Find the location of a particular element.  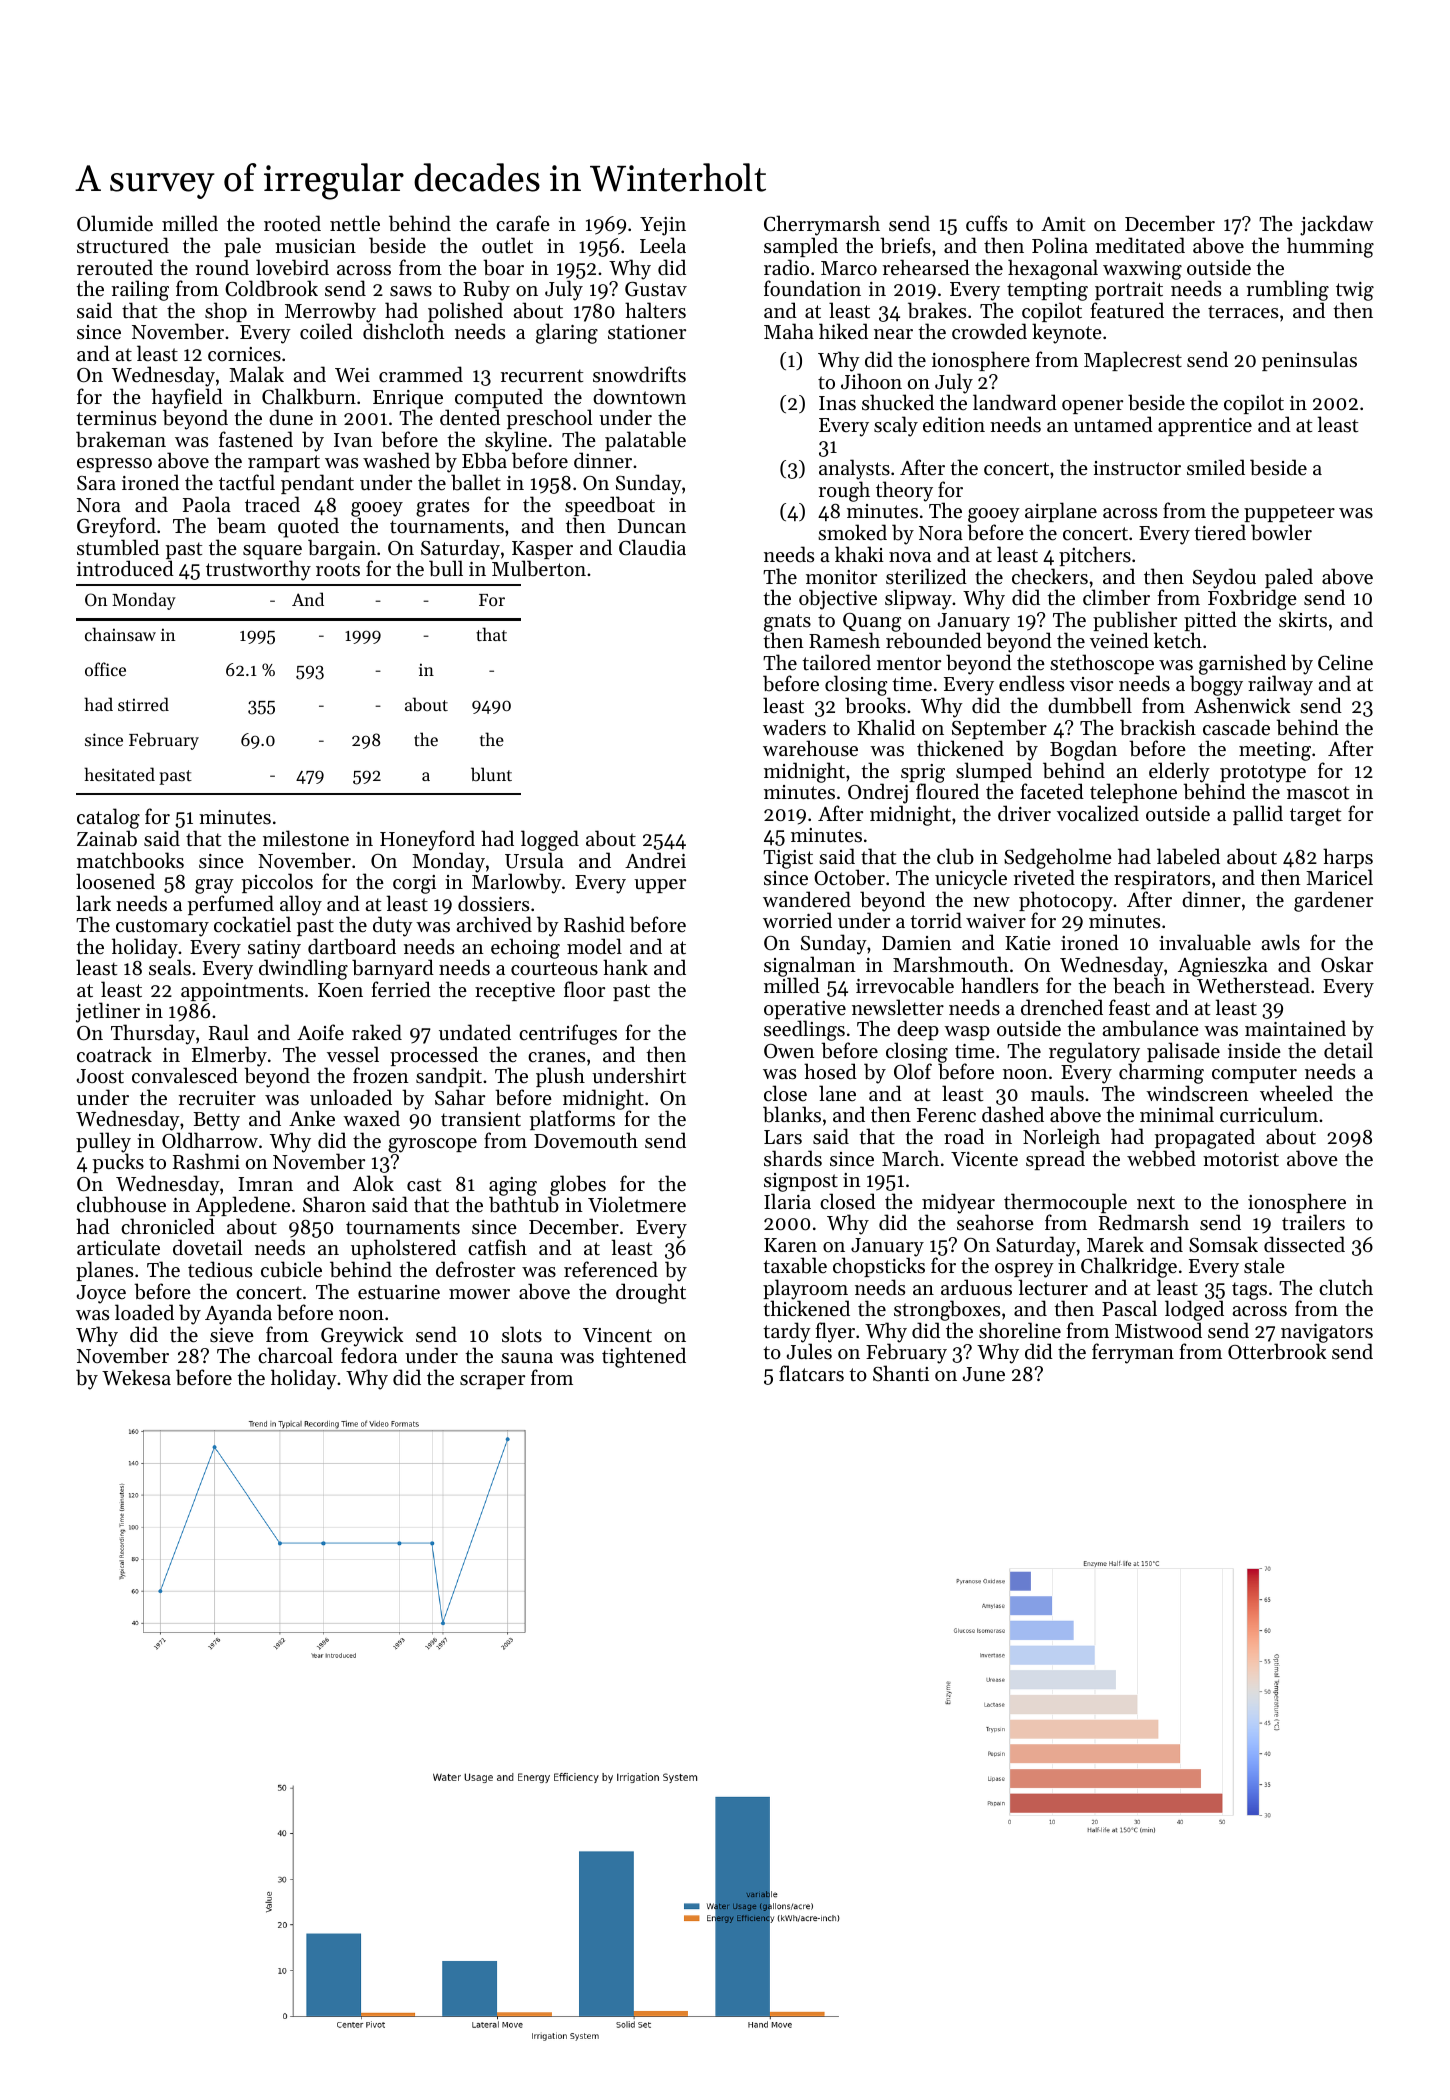

labeled is located at coordinates (1188, 856).
